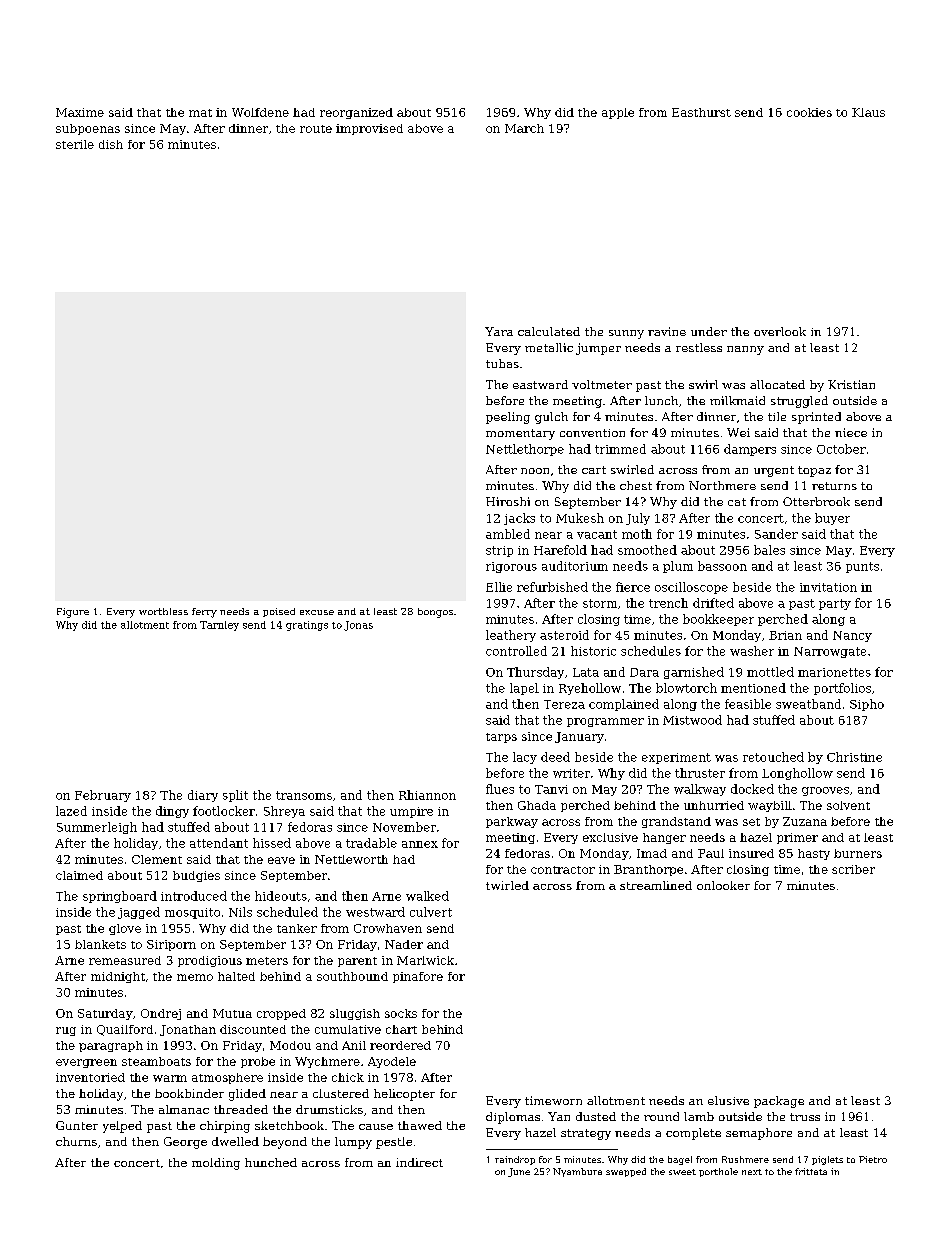 Image resolution: width=952 pixels, height=1233 pixels. What do you see at coordinates (618, 113) in the screenshot?
I see `apple` at bounding box center [618, 113].
